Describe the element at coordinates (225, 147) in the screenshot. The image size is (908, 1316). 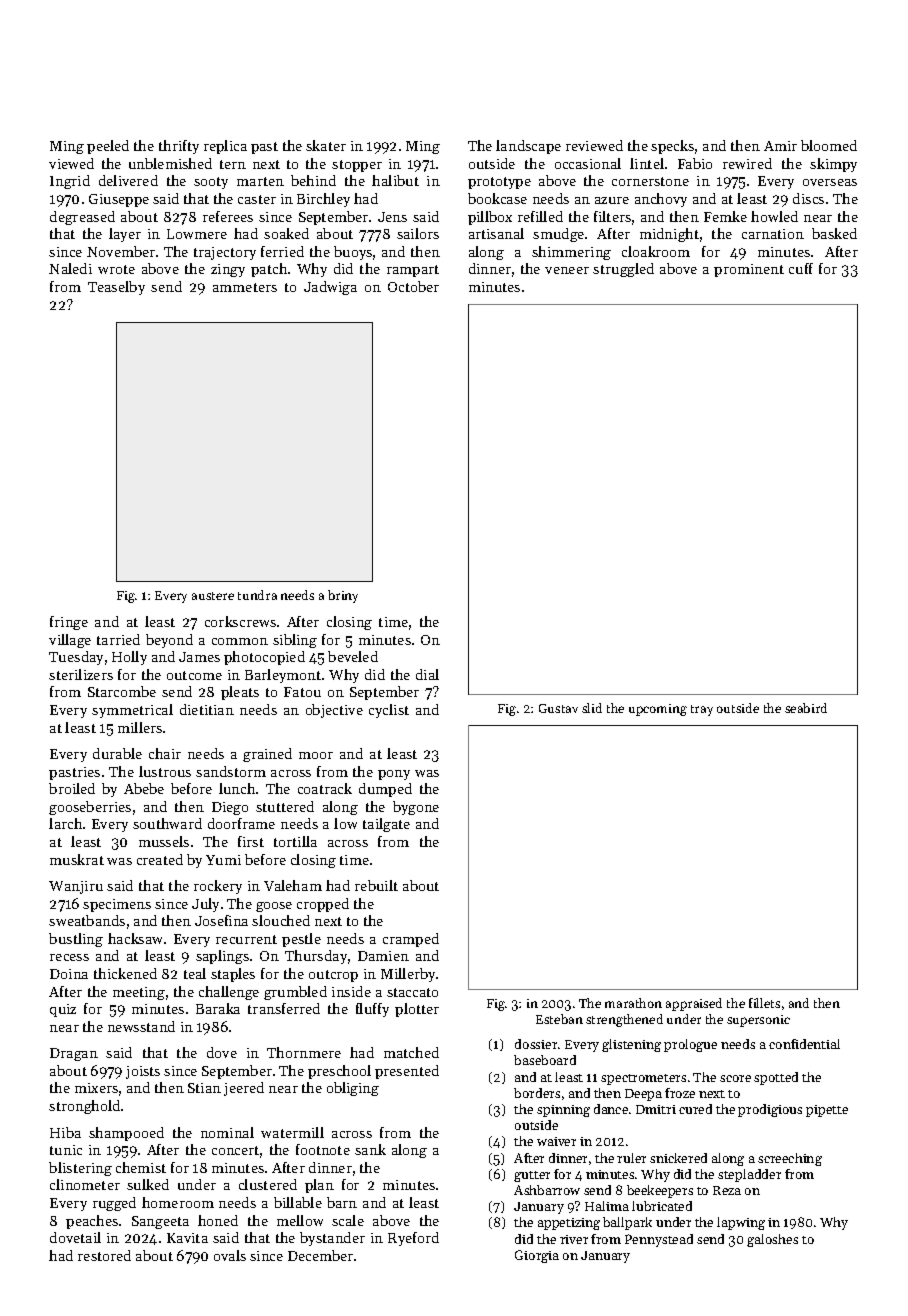
I see `replica` at that location.
